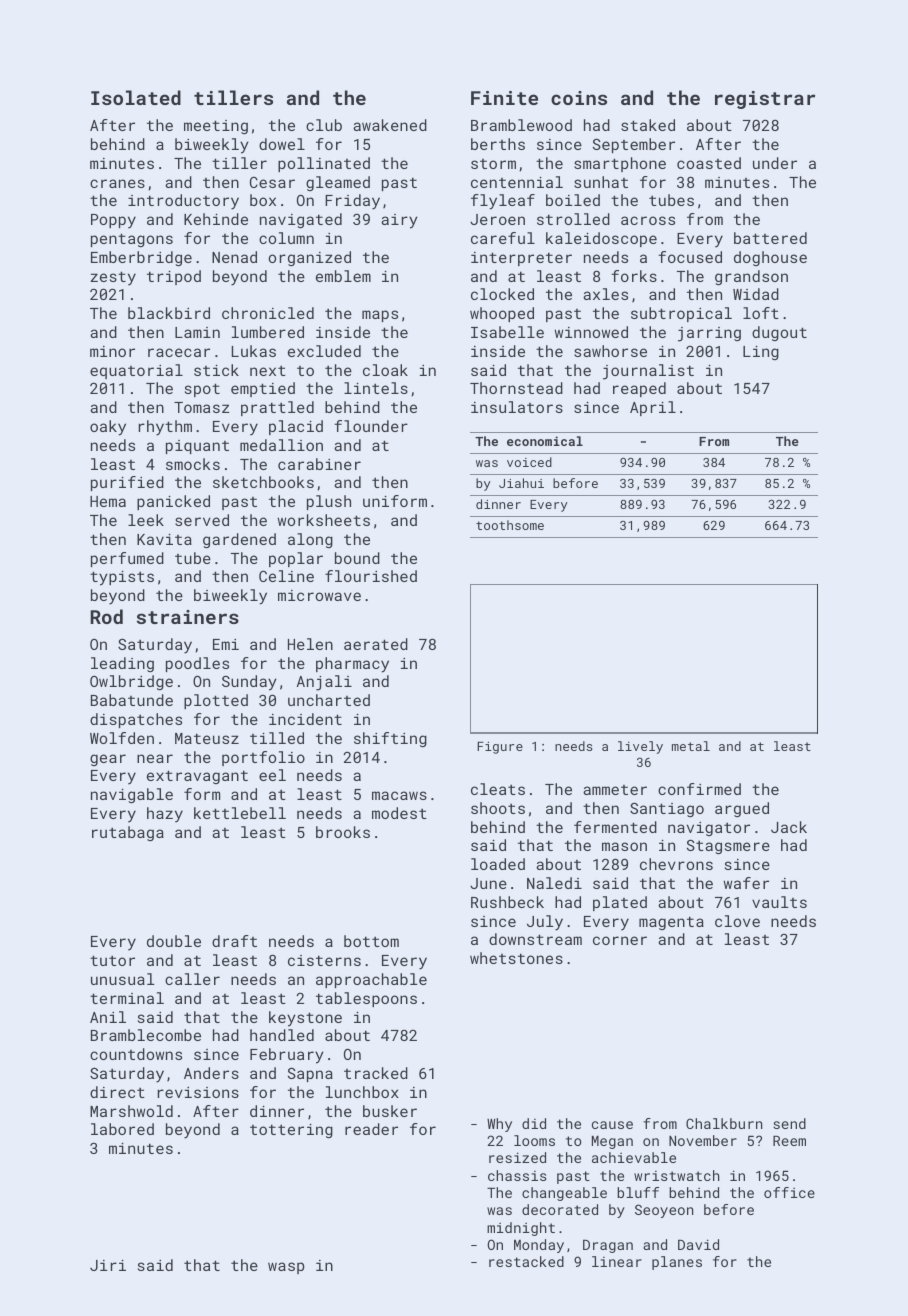  What do you see at coordinates (504, 98) in the screenshot?
I see `Finite` at bounding box center [504, 98].
